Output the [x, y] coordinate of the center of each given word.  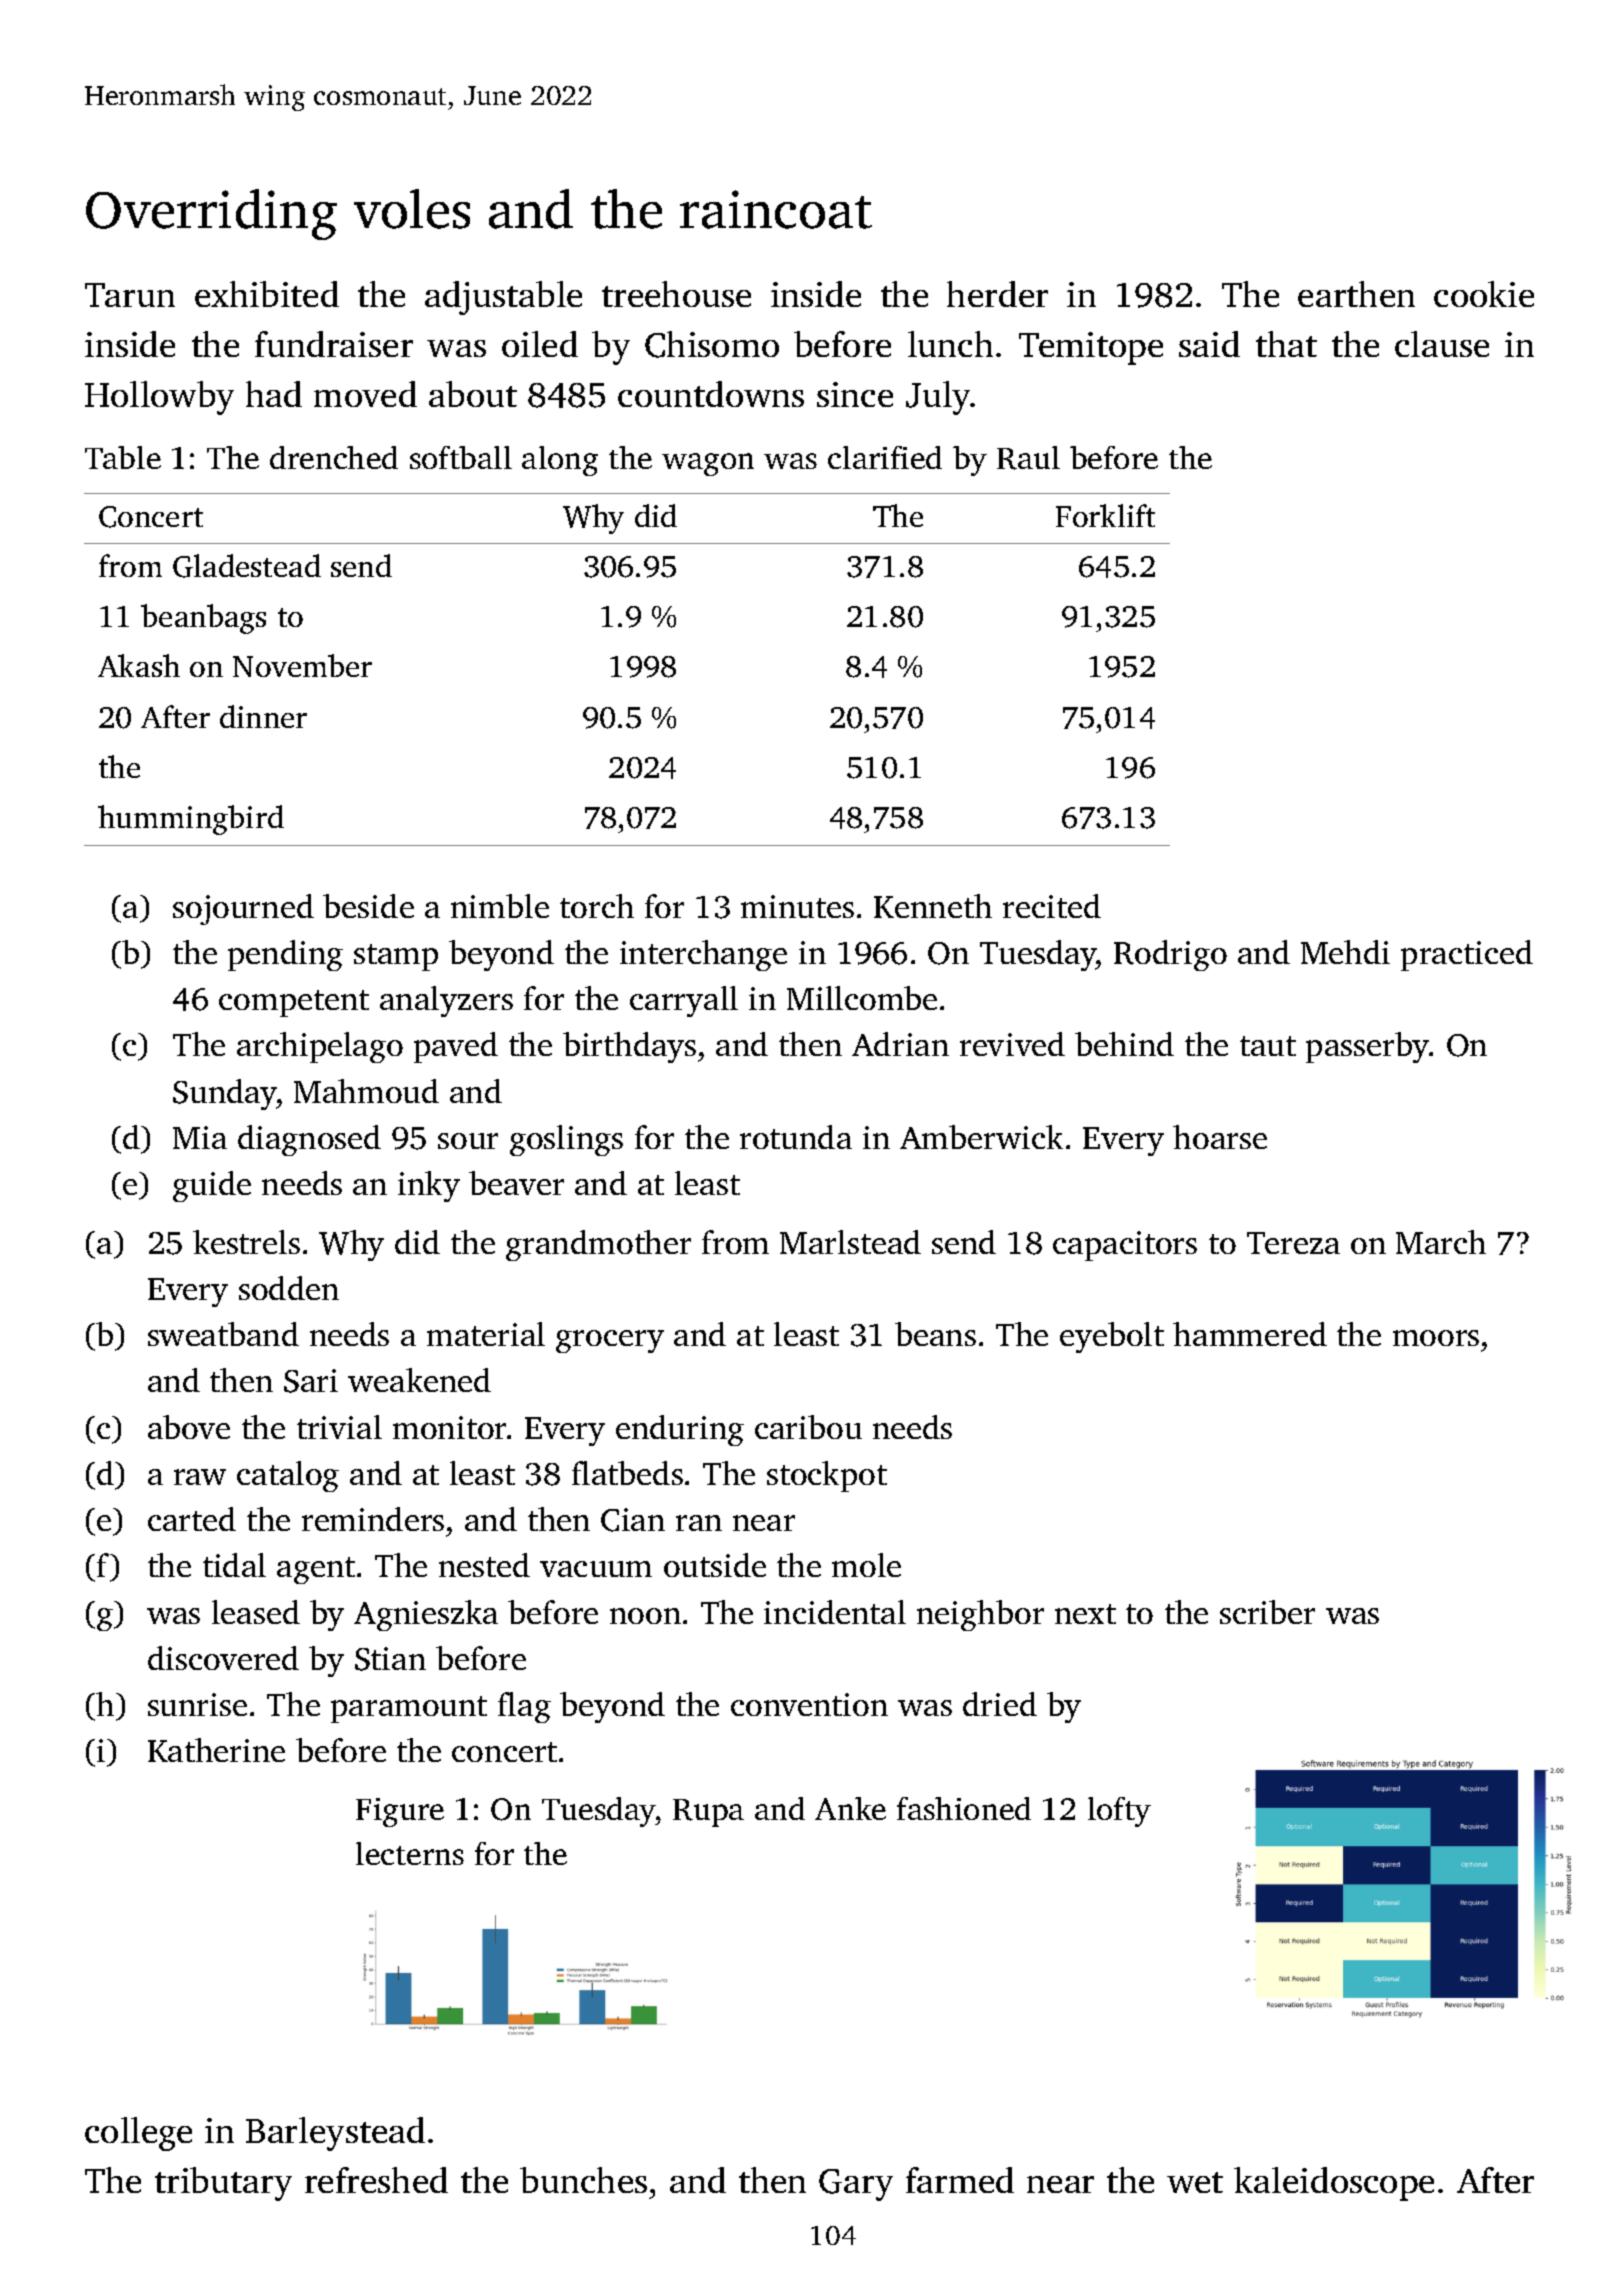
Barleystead [335, 2134]
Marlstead [850, 1242]
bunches [583, 2180]
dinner [263, 716]
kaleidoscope [1334, 2184]
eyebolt [1112, 1337]
